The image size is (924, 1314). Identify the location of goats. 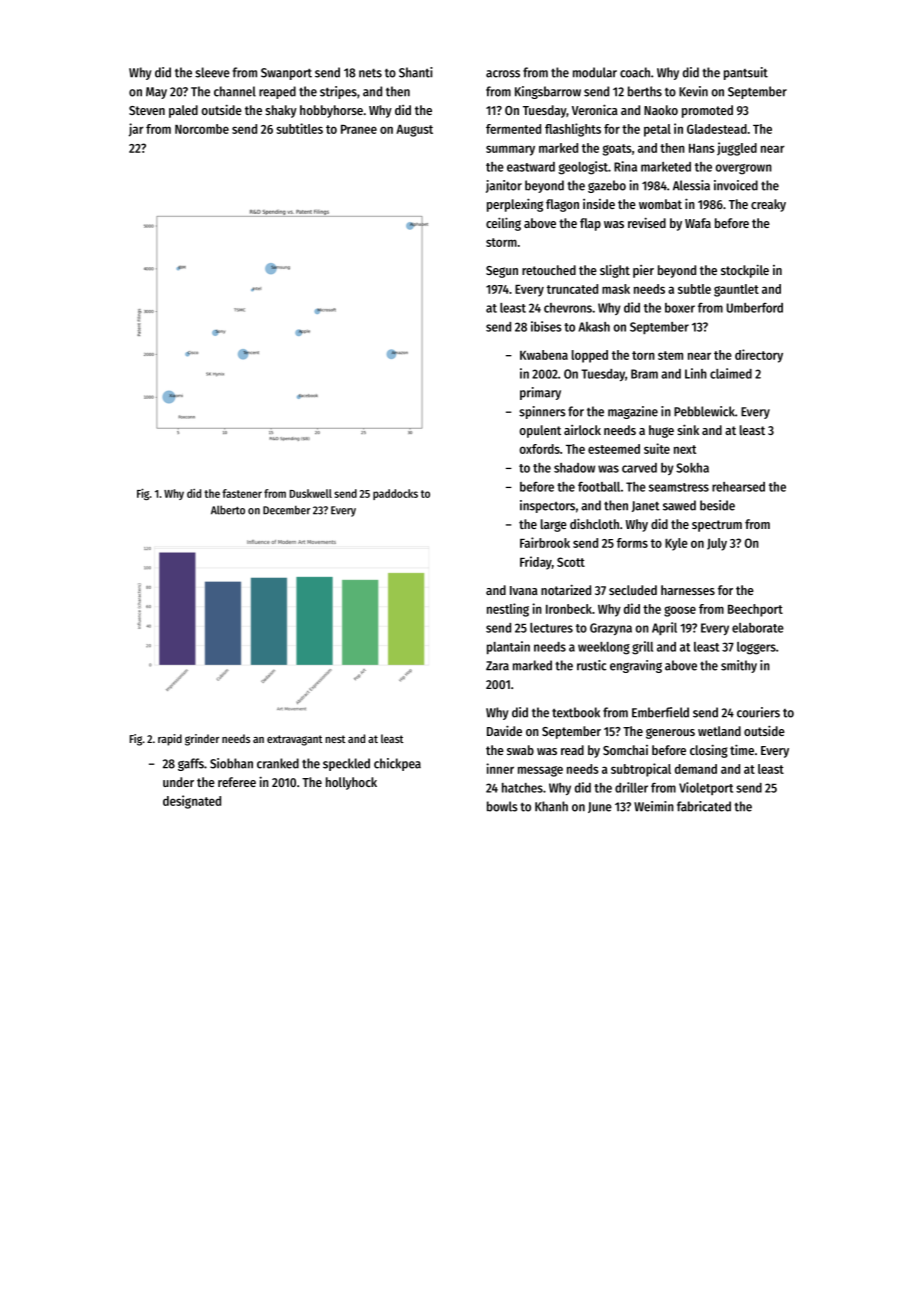
(617, 150).
